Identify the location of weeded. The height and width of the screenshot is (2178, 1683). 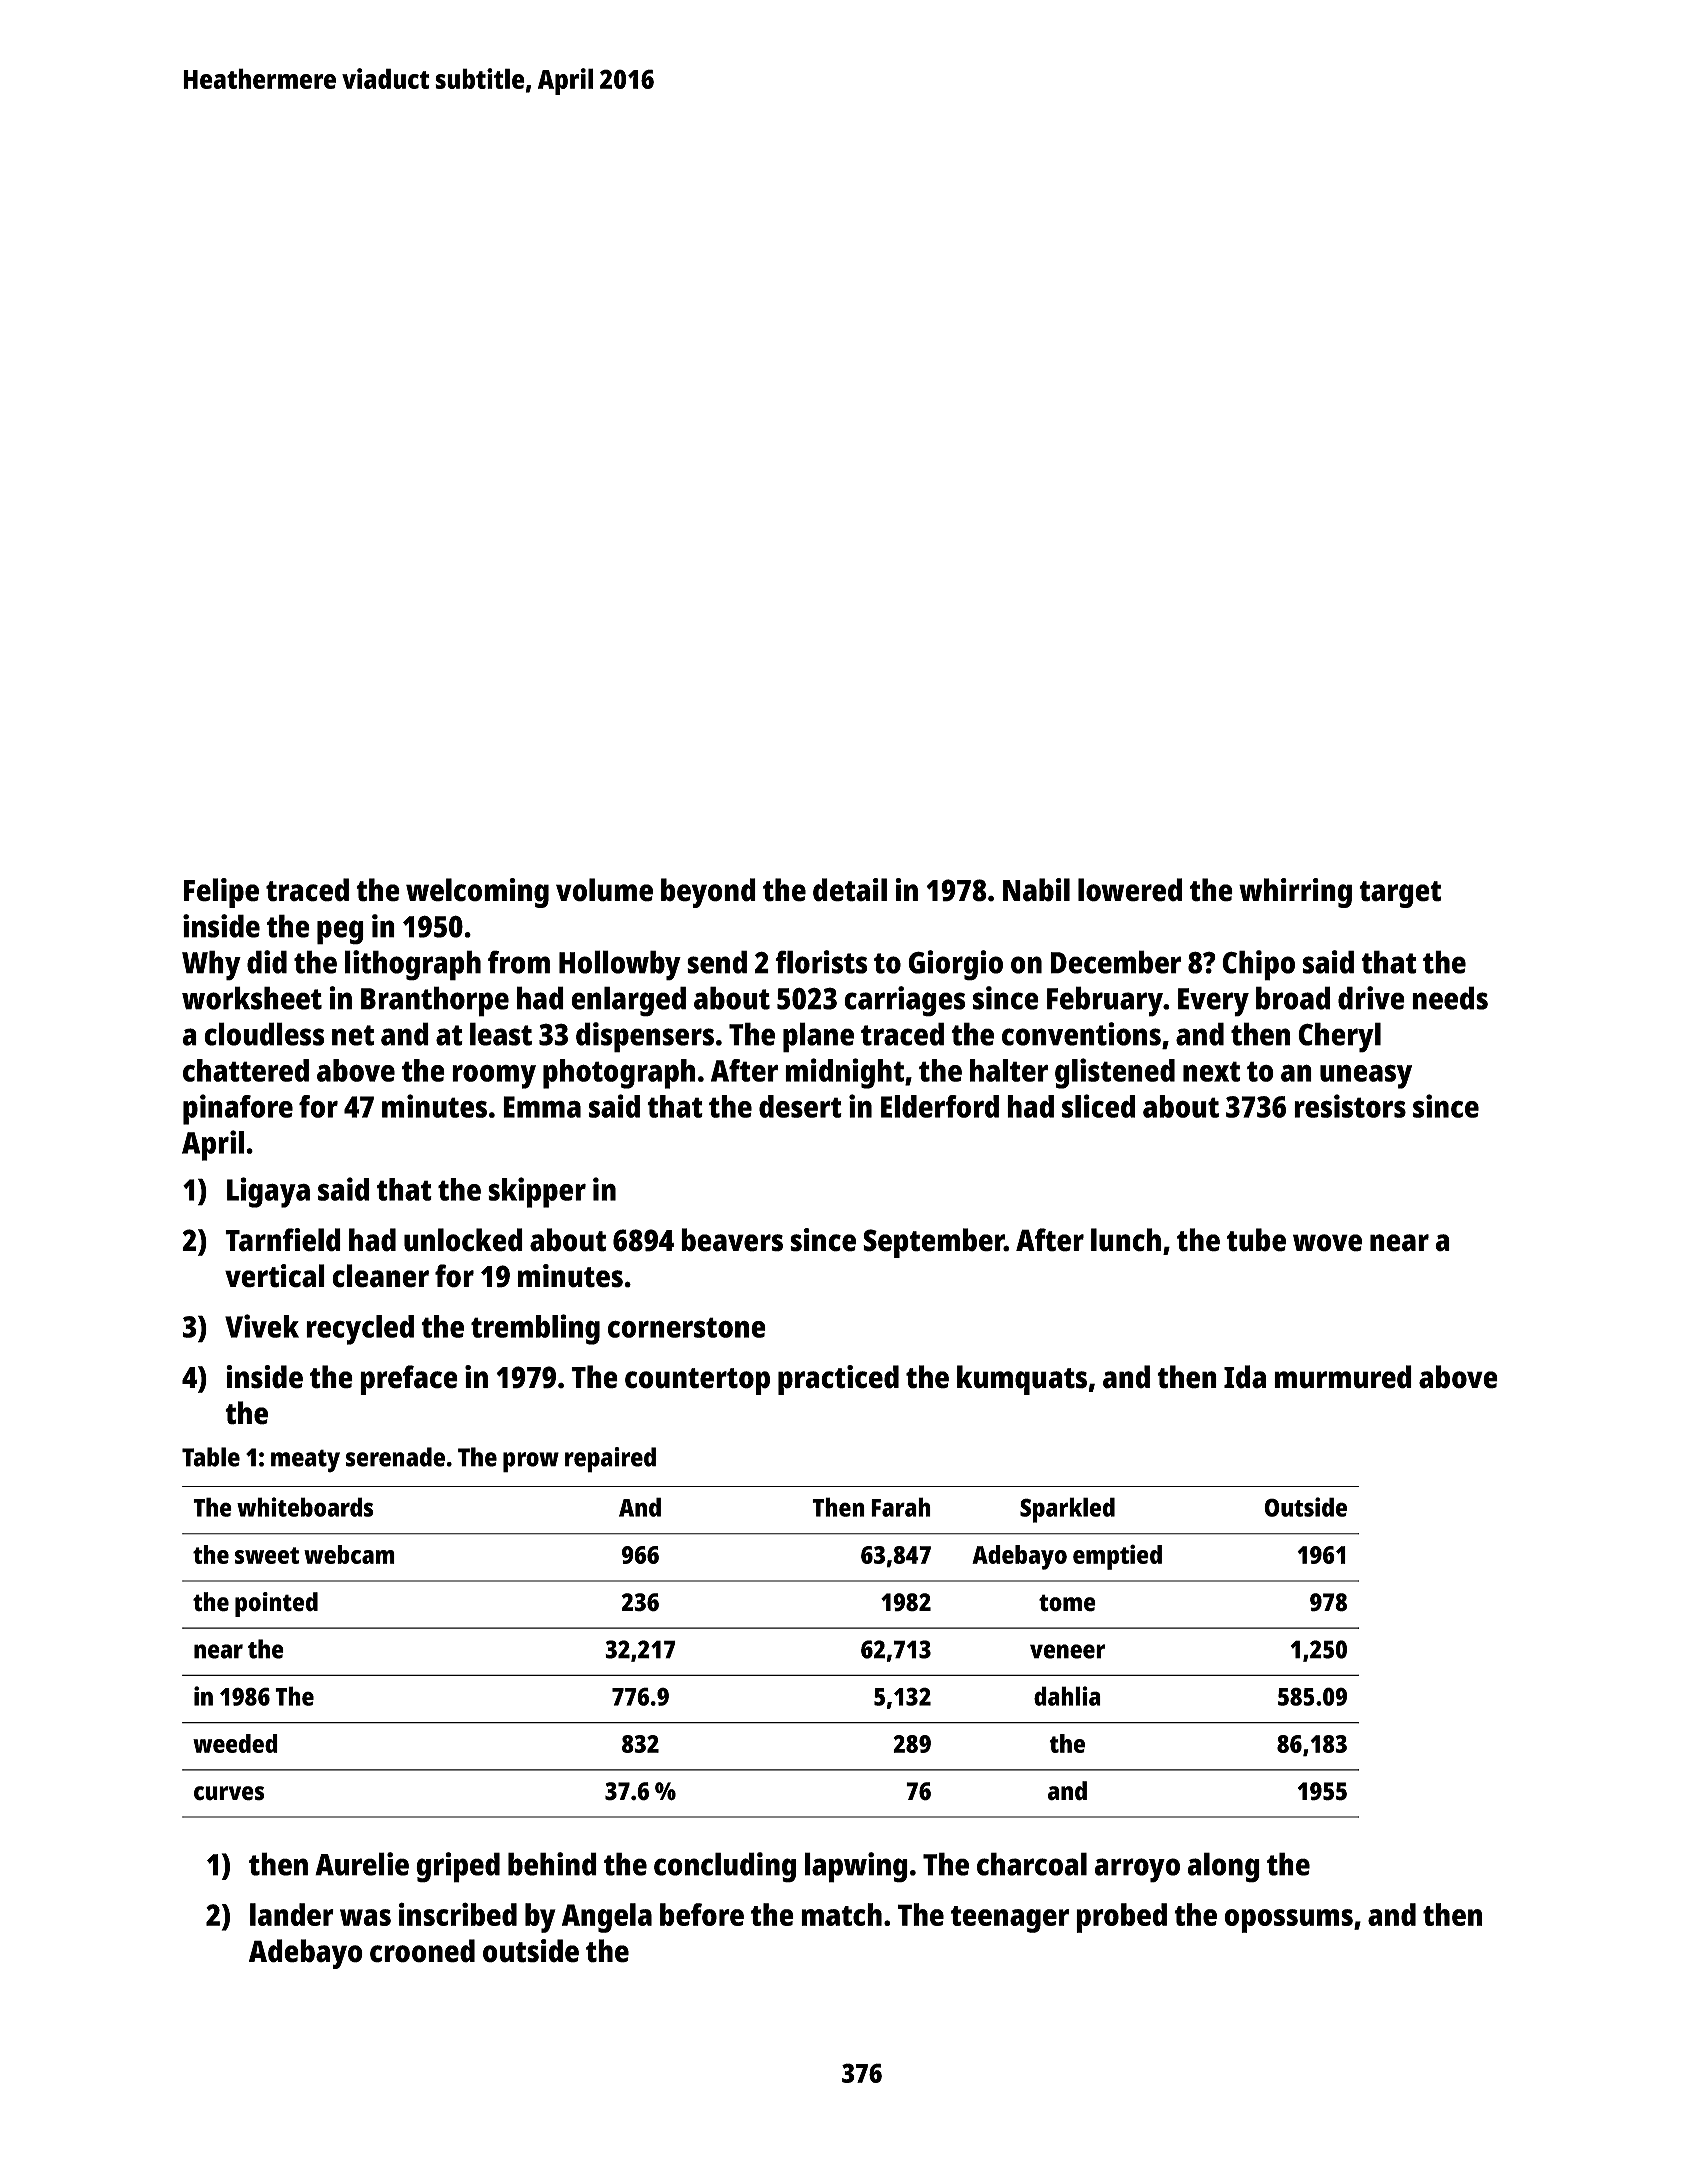
(235, 1743).
